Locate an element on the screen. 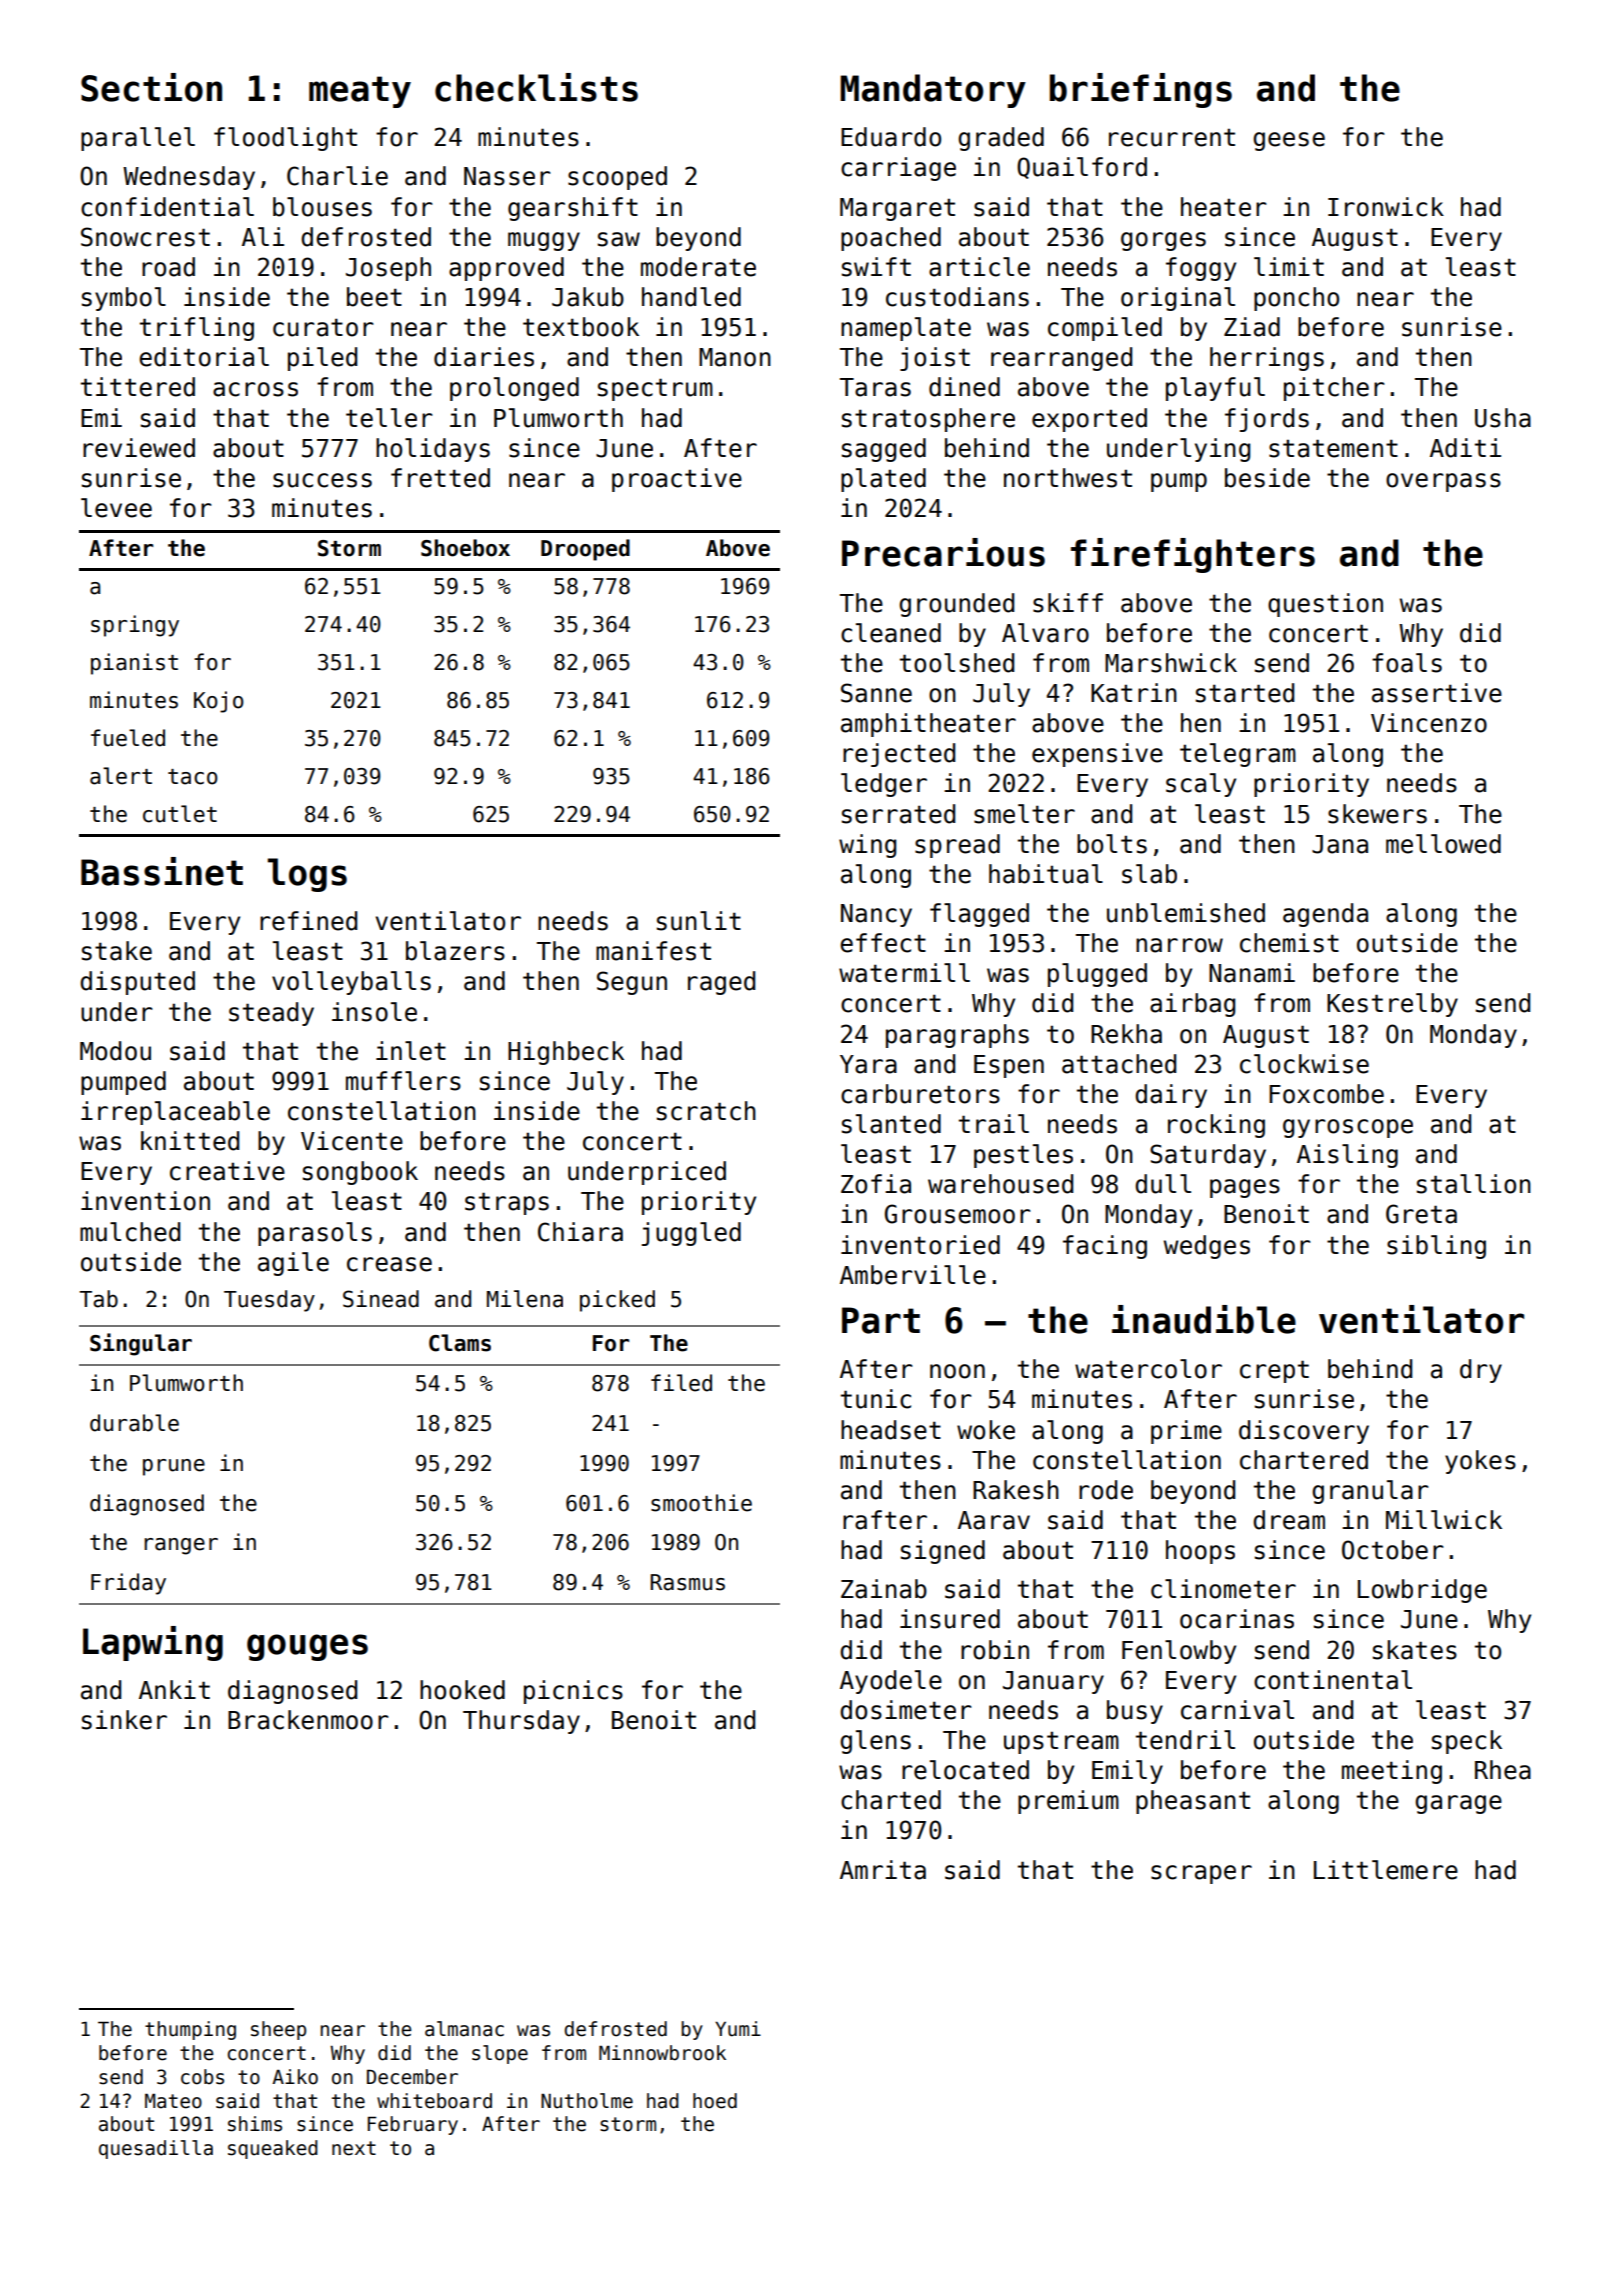 Image resolution: width=1620 pixels, height=2292 pixels. headset is located at coordinates (891, 1430).
